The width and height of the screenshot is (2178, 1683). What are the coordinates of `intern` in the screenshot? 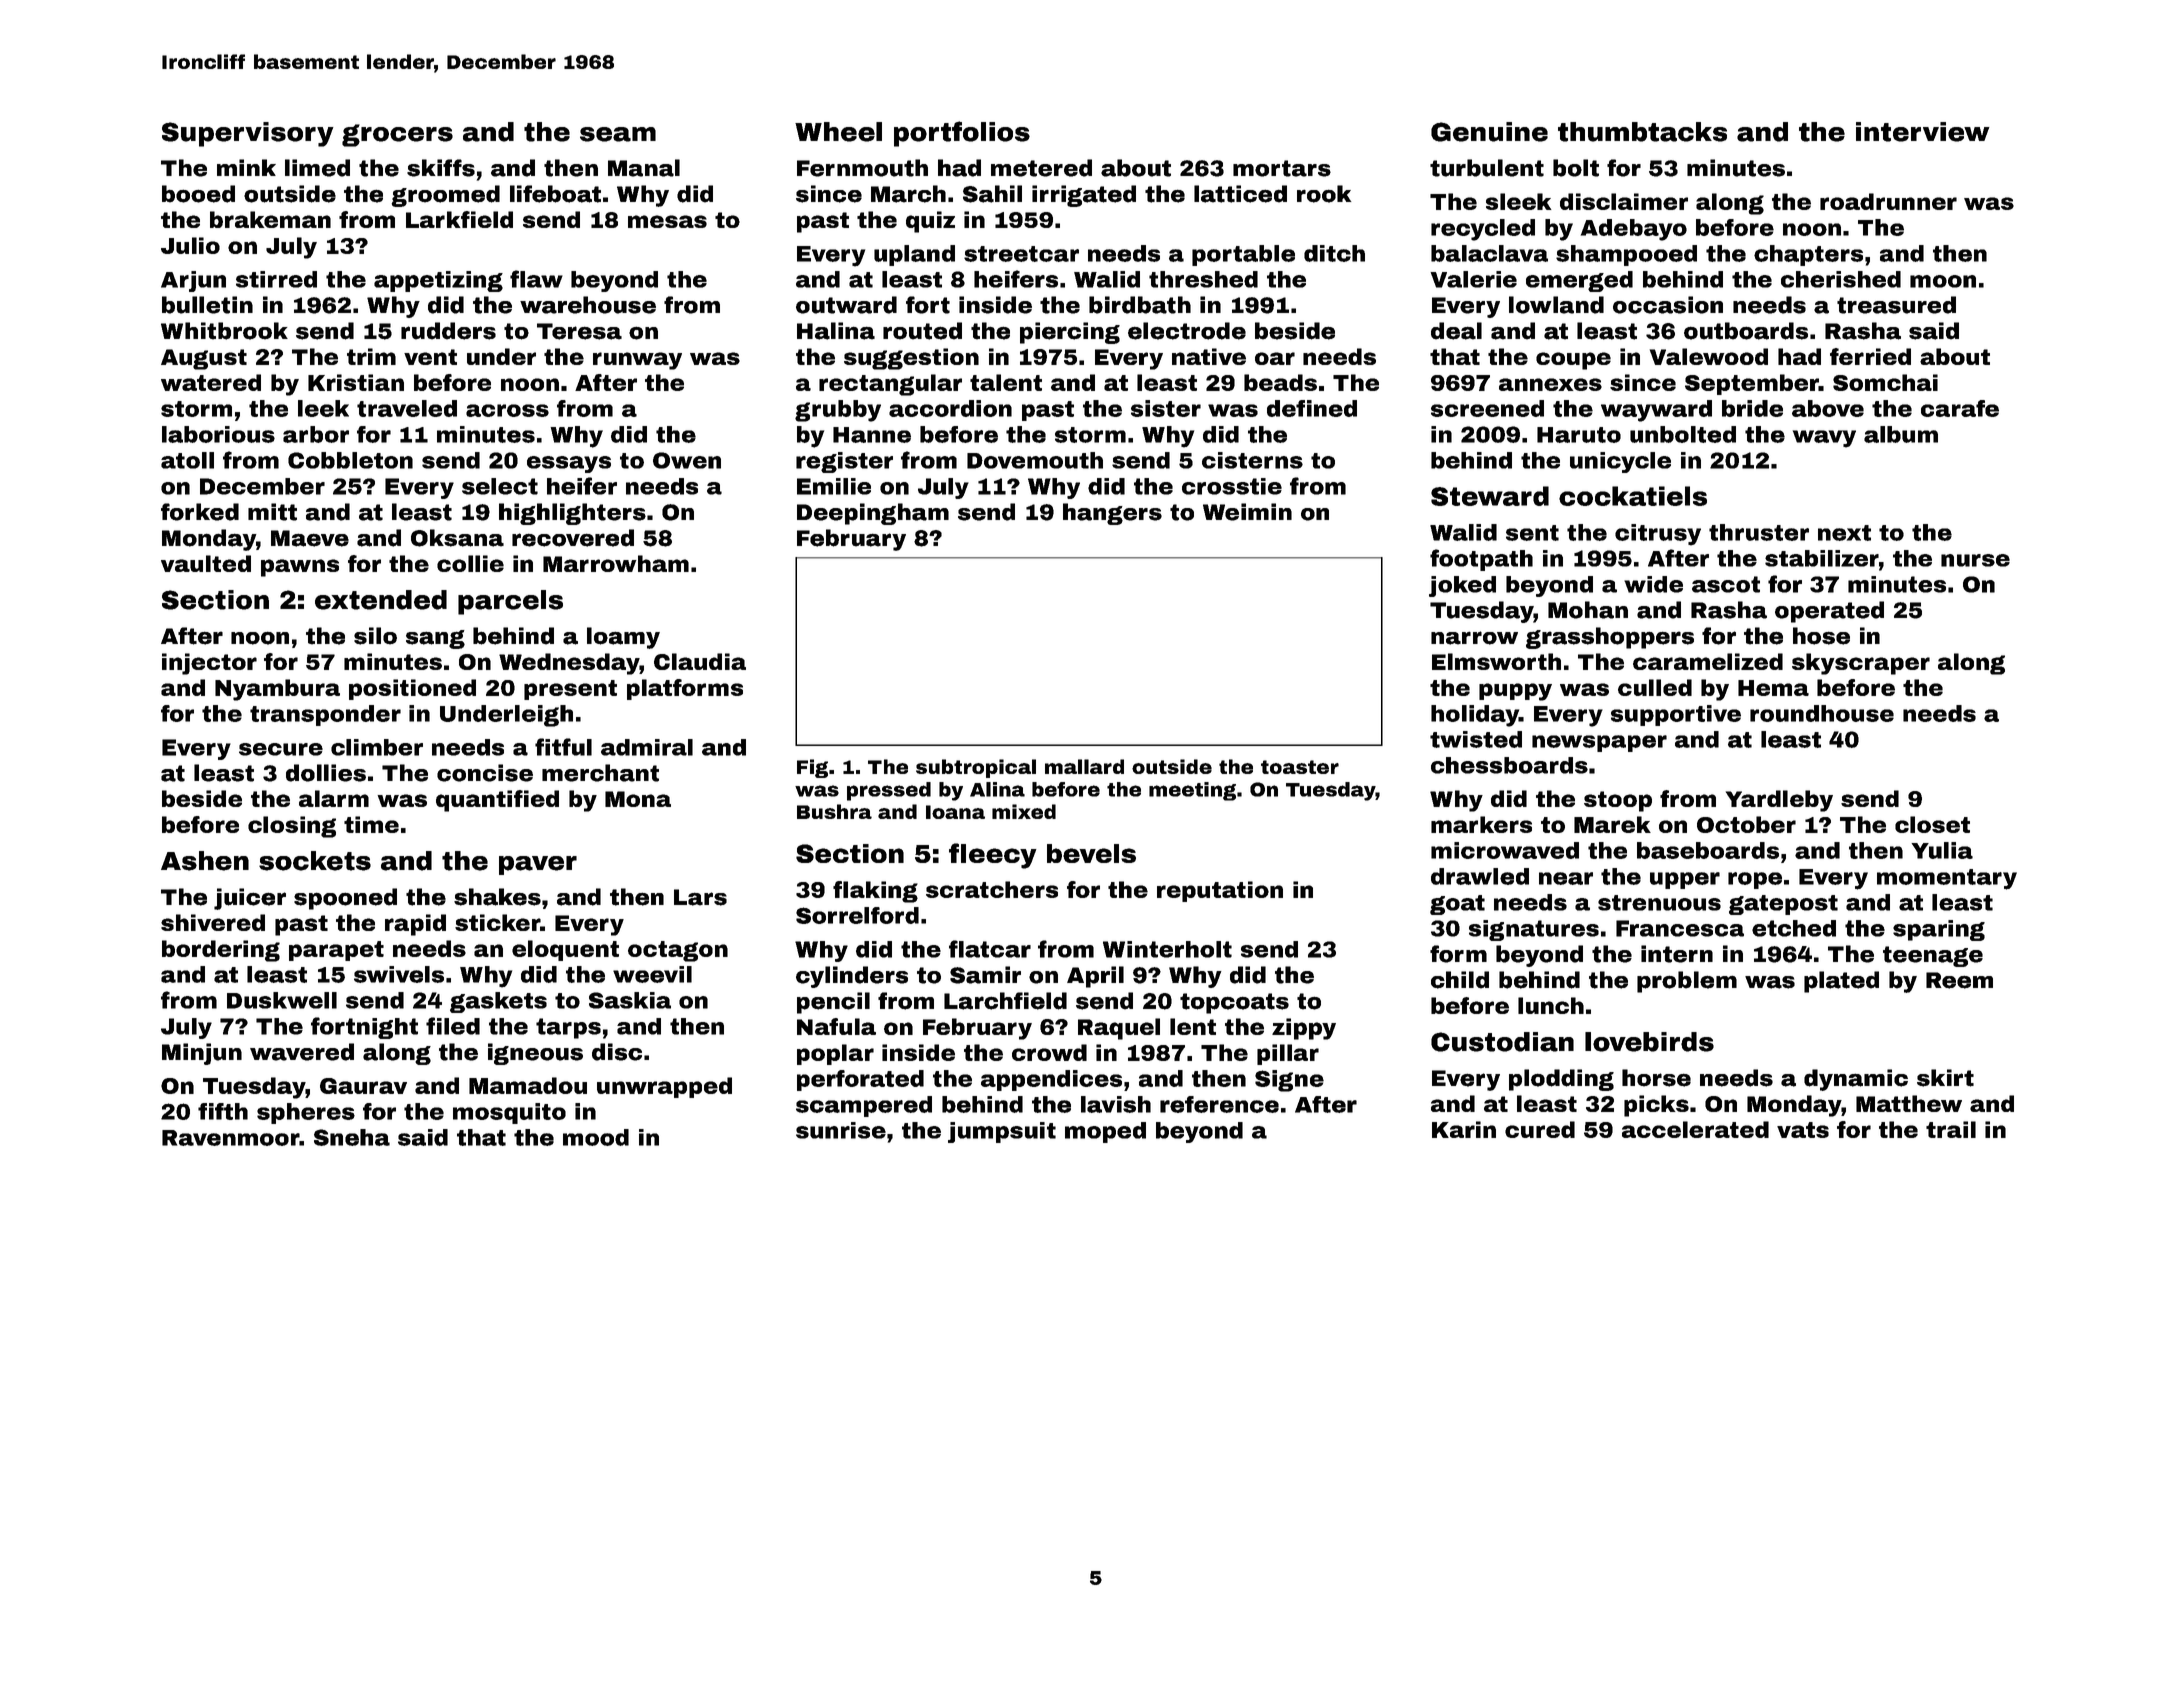 It's located at (1677, 954).
